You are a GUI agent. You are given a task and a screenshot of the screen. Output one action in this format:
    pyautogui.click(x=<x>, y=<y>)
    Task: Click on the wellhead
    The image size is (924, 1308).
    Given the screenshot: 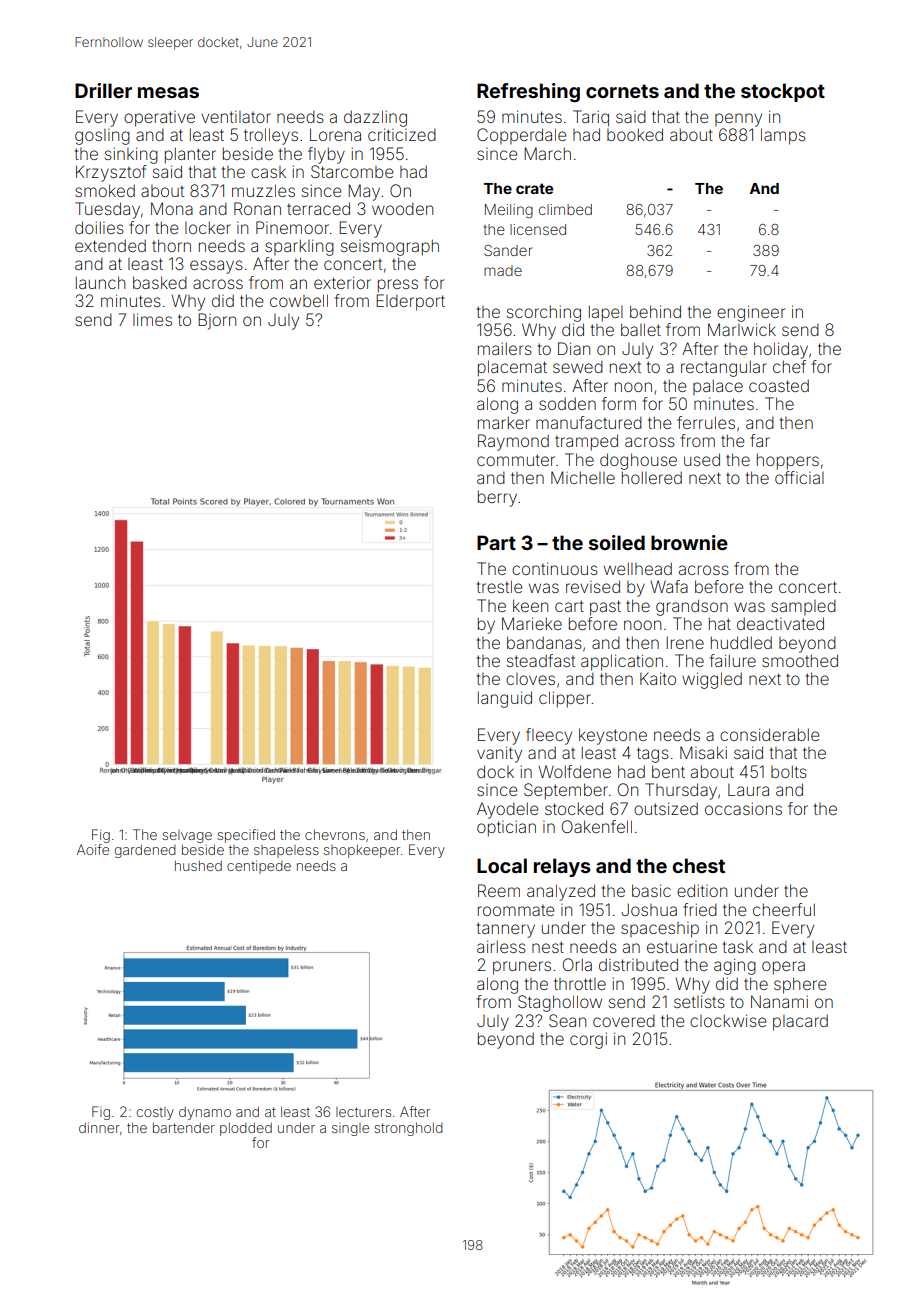 What is the action you would take?
    pyautogui.click(x=638, y=568)
